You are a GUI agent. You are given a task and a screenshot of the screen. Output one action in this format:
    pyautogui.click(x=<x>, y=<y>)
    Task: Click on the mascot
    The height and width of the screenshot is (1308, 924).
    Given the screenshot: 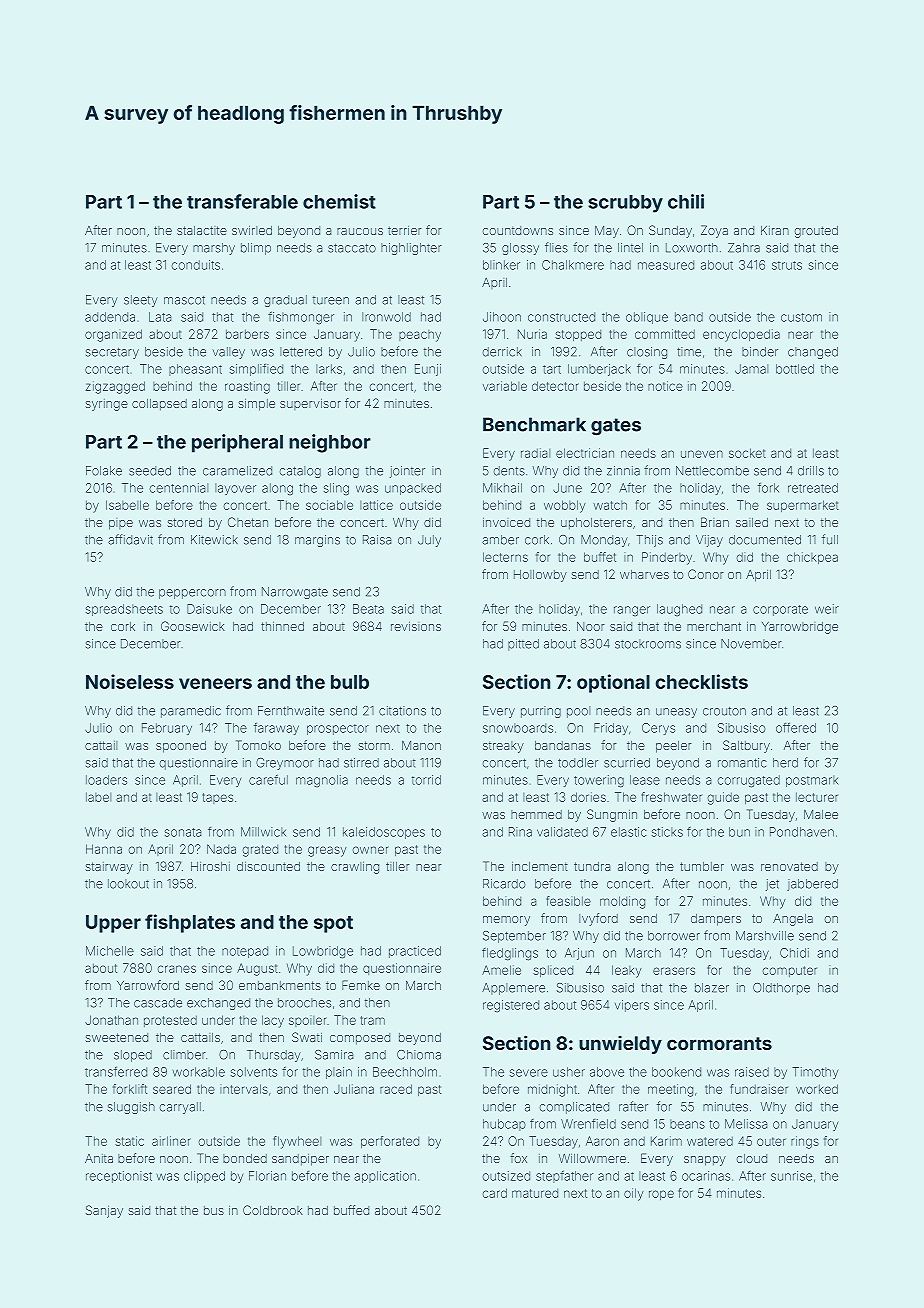 What is the action you would take?
    pyautogui.click(x=184, y=300)
